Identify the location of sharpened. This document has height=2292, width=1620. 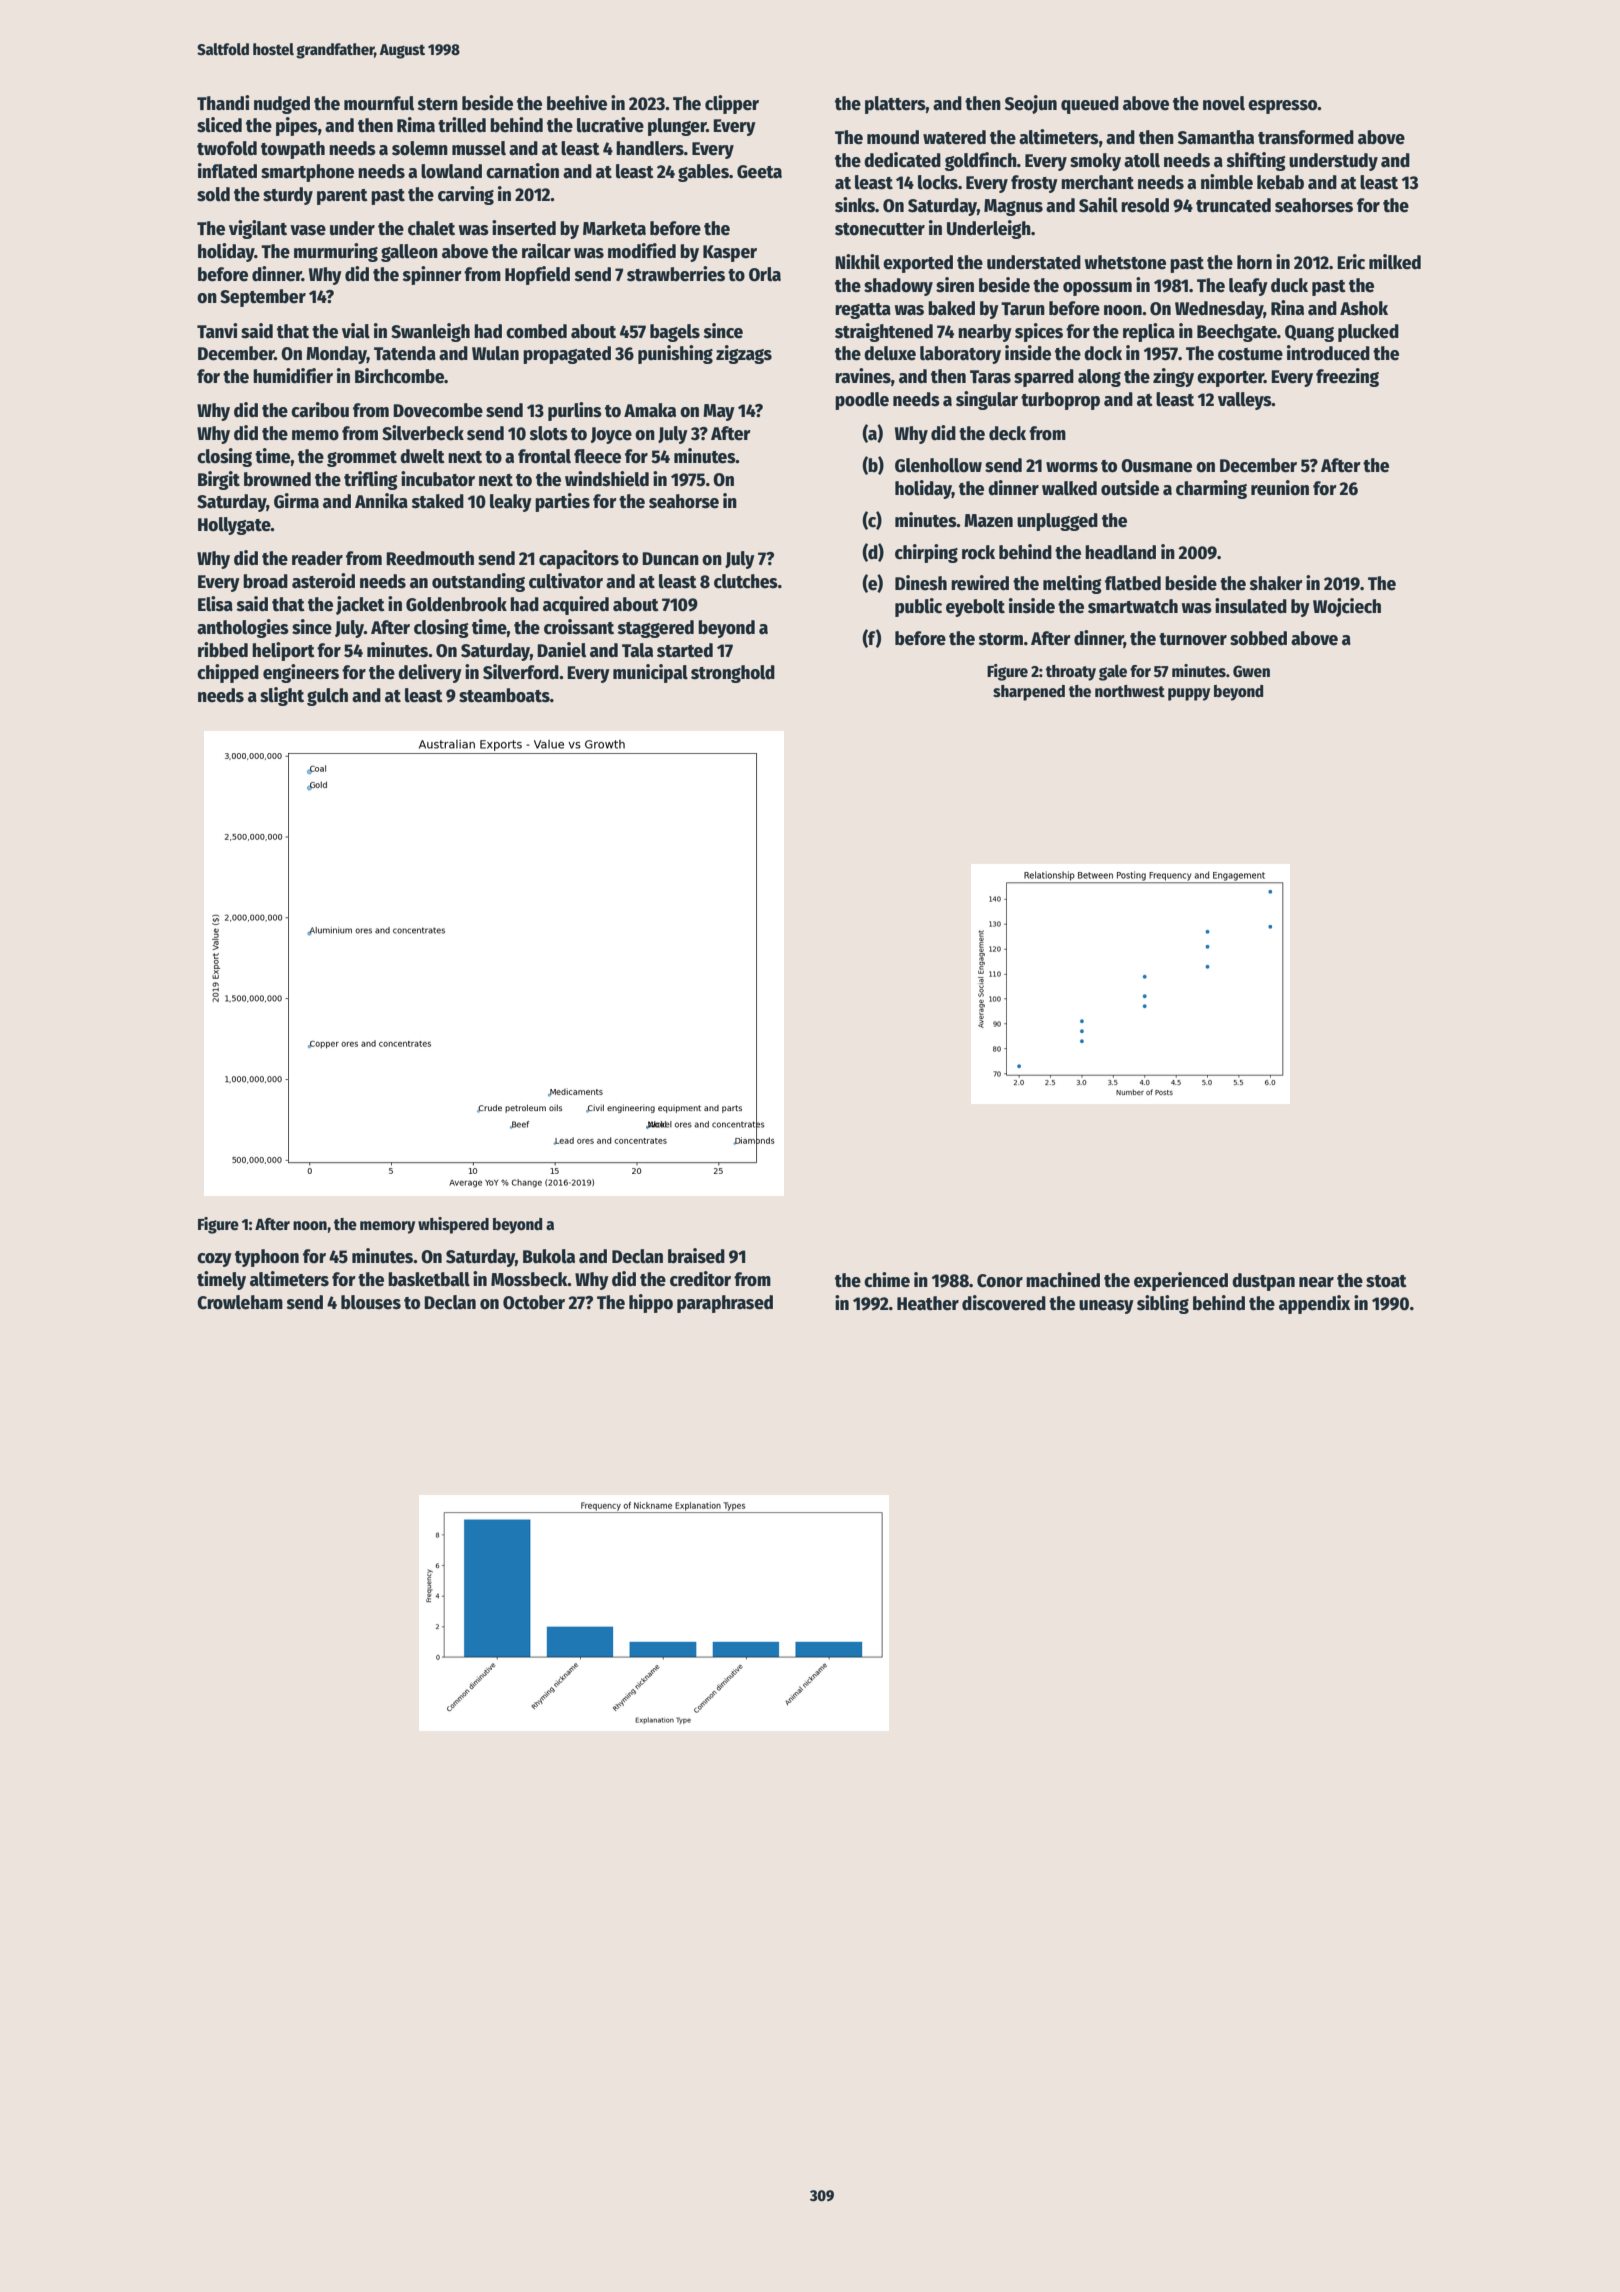
(1029, 693).
